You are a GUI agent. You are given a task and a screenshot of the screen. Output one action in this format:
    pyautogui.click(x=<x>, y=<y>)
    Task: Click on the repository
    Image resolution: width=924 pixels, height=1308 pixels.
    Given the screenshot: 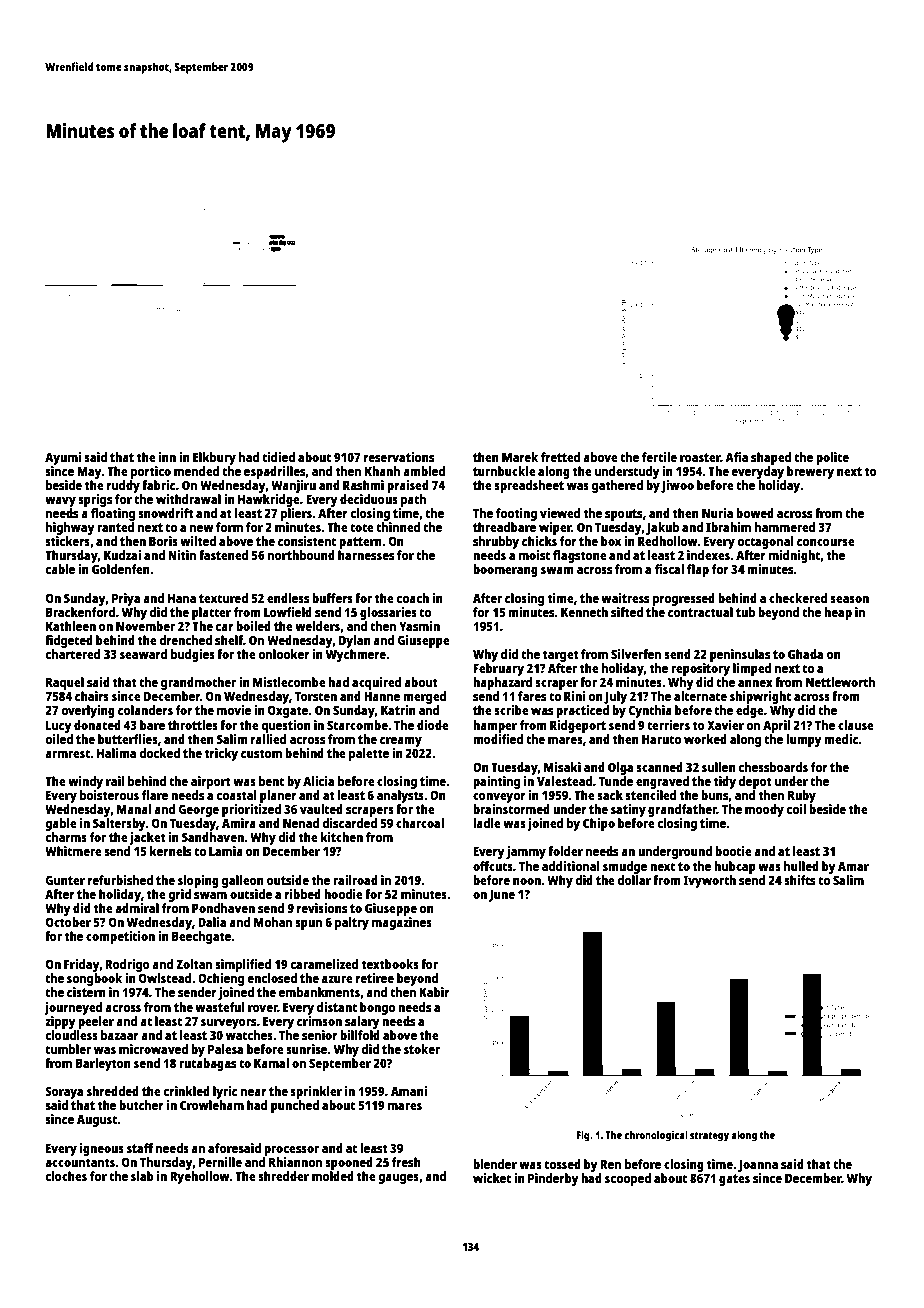 What is the action you would take?
    pyautogui.click(x=700, y=669)
